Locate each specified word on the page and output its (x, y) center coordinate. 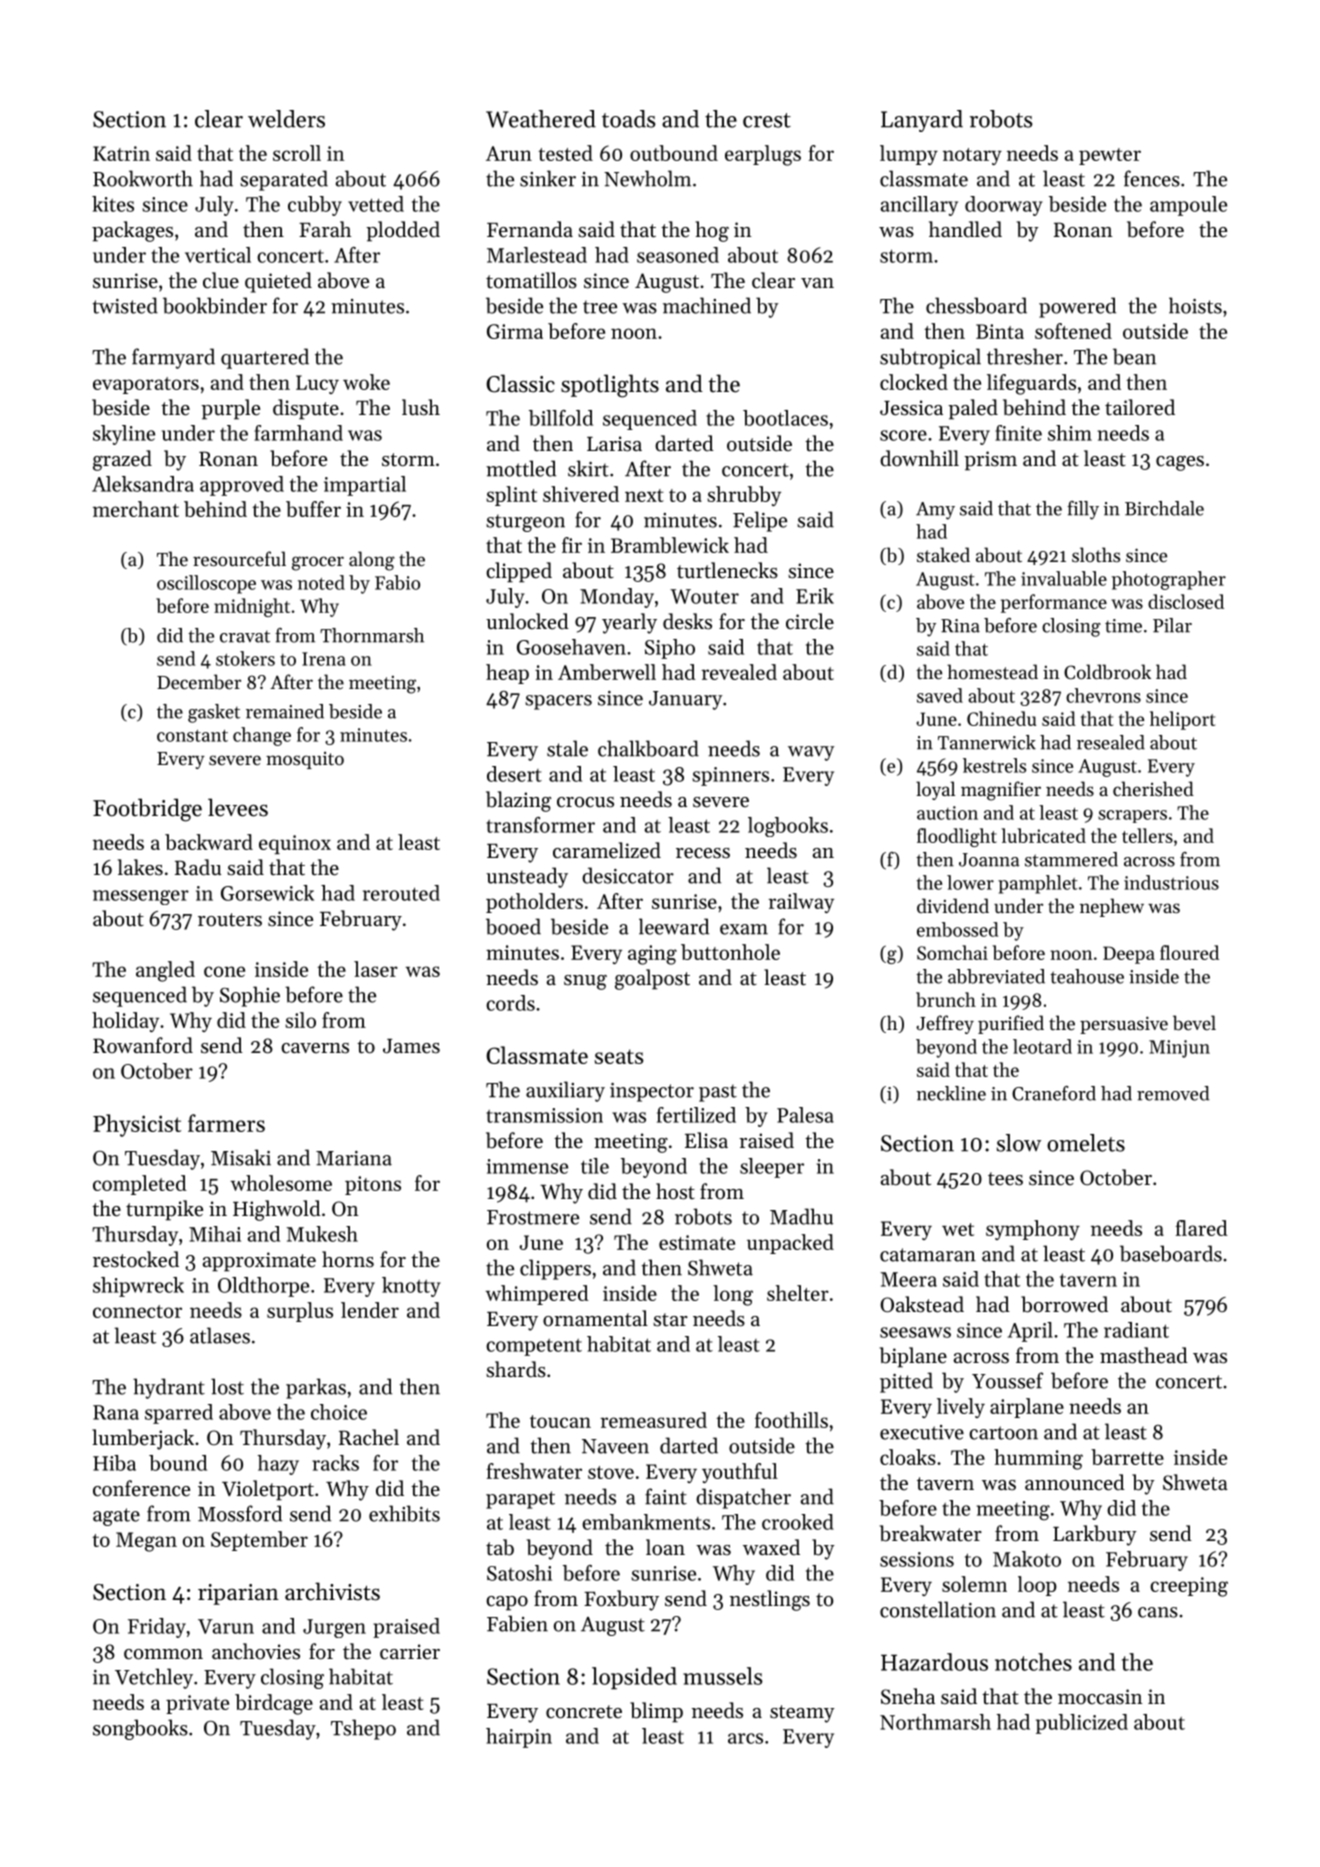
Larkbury (1095, 1535)
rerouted (401, 893)
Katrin (121, 153)
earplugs (763, 155)
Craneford (1054, 1093)
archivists (332, 1591)
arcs (745, 1738)
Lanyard (922, 121)
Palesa (805, 1115)
